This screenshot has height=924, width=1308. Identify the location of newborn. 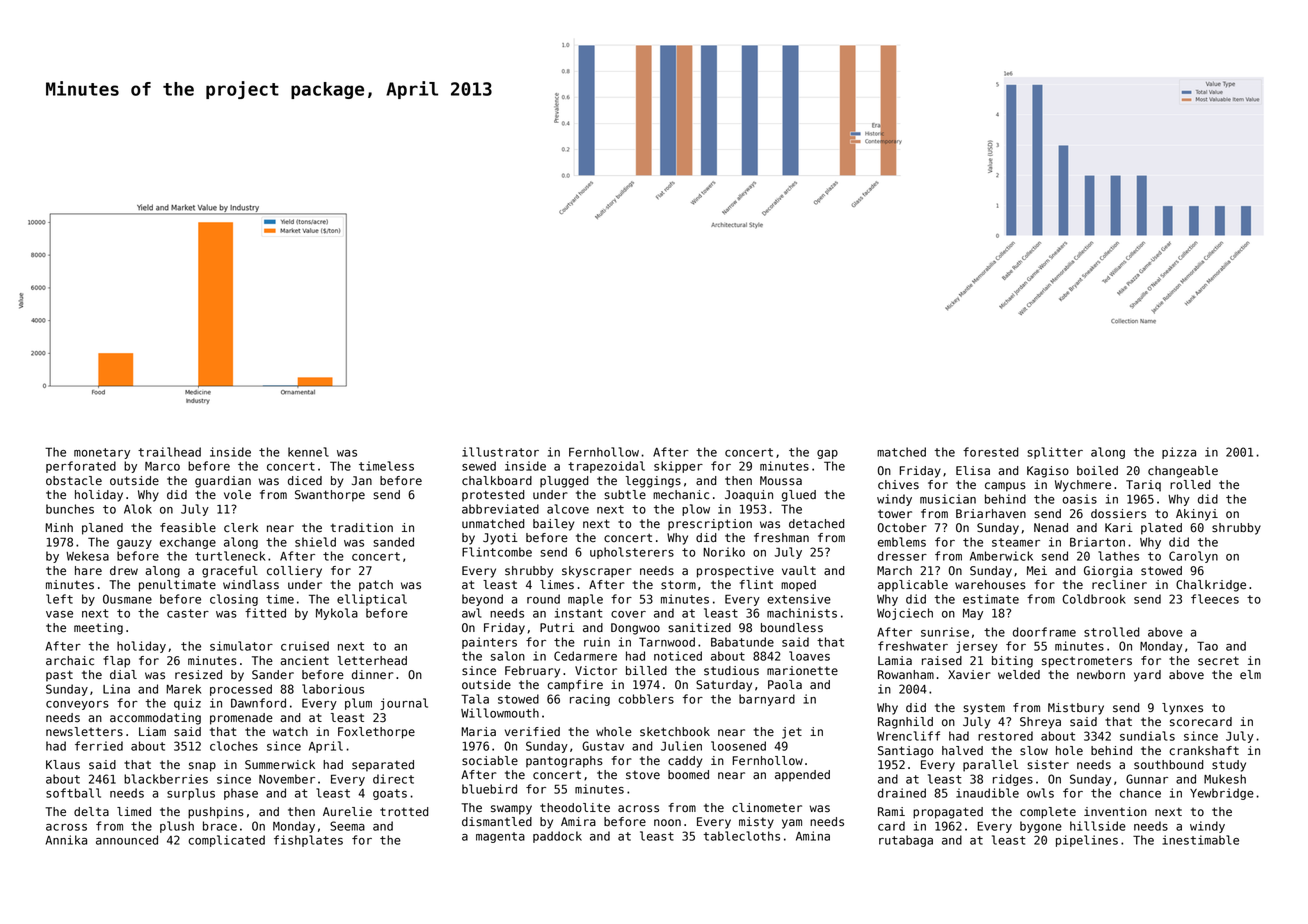
(1101, 675).
